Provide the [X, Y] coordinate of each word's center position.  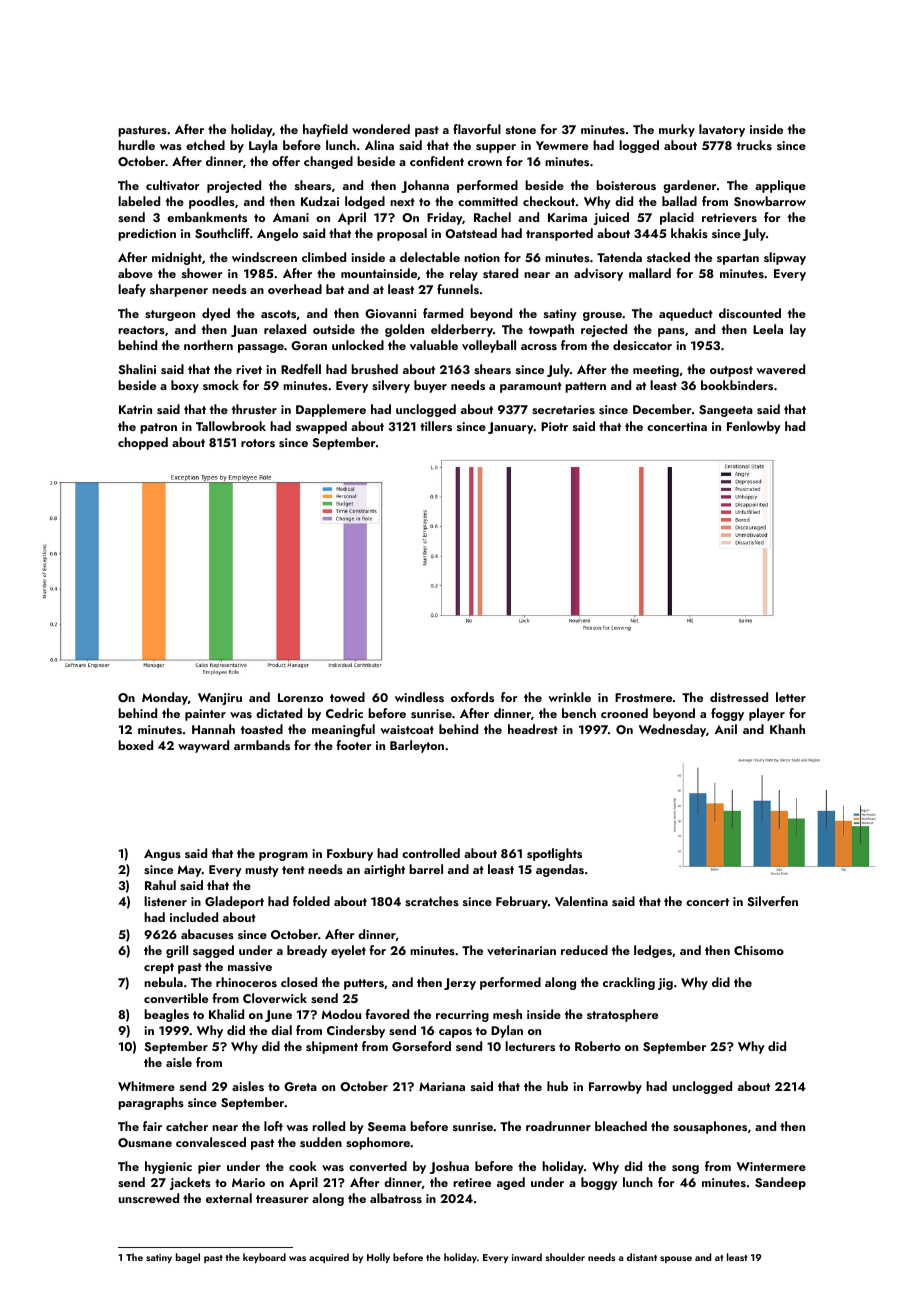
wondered [381, 129]
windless [419, 697]
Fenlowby [754, 427]
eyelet [348, 951]
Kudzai [320, 201]
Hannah [213, 729]
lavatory [722, 130]
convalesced [211, 1142]
